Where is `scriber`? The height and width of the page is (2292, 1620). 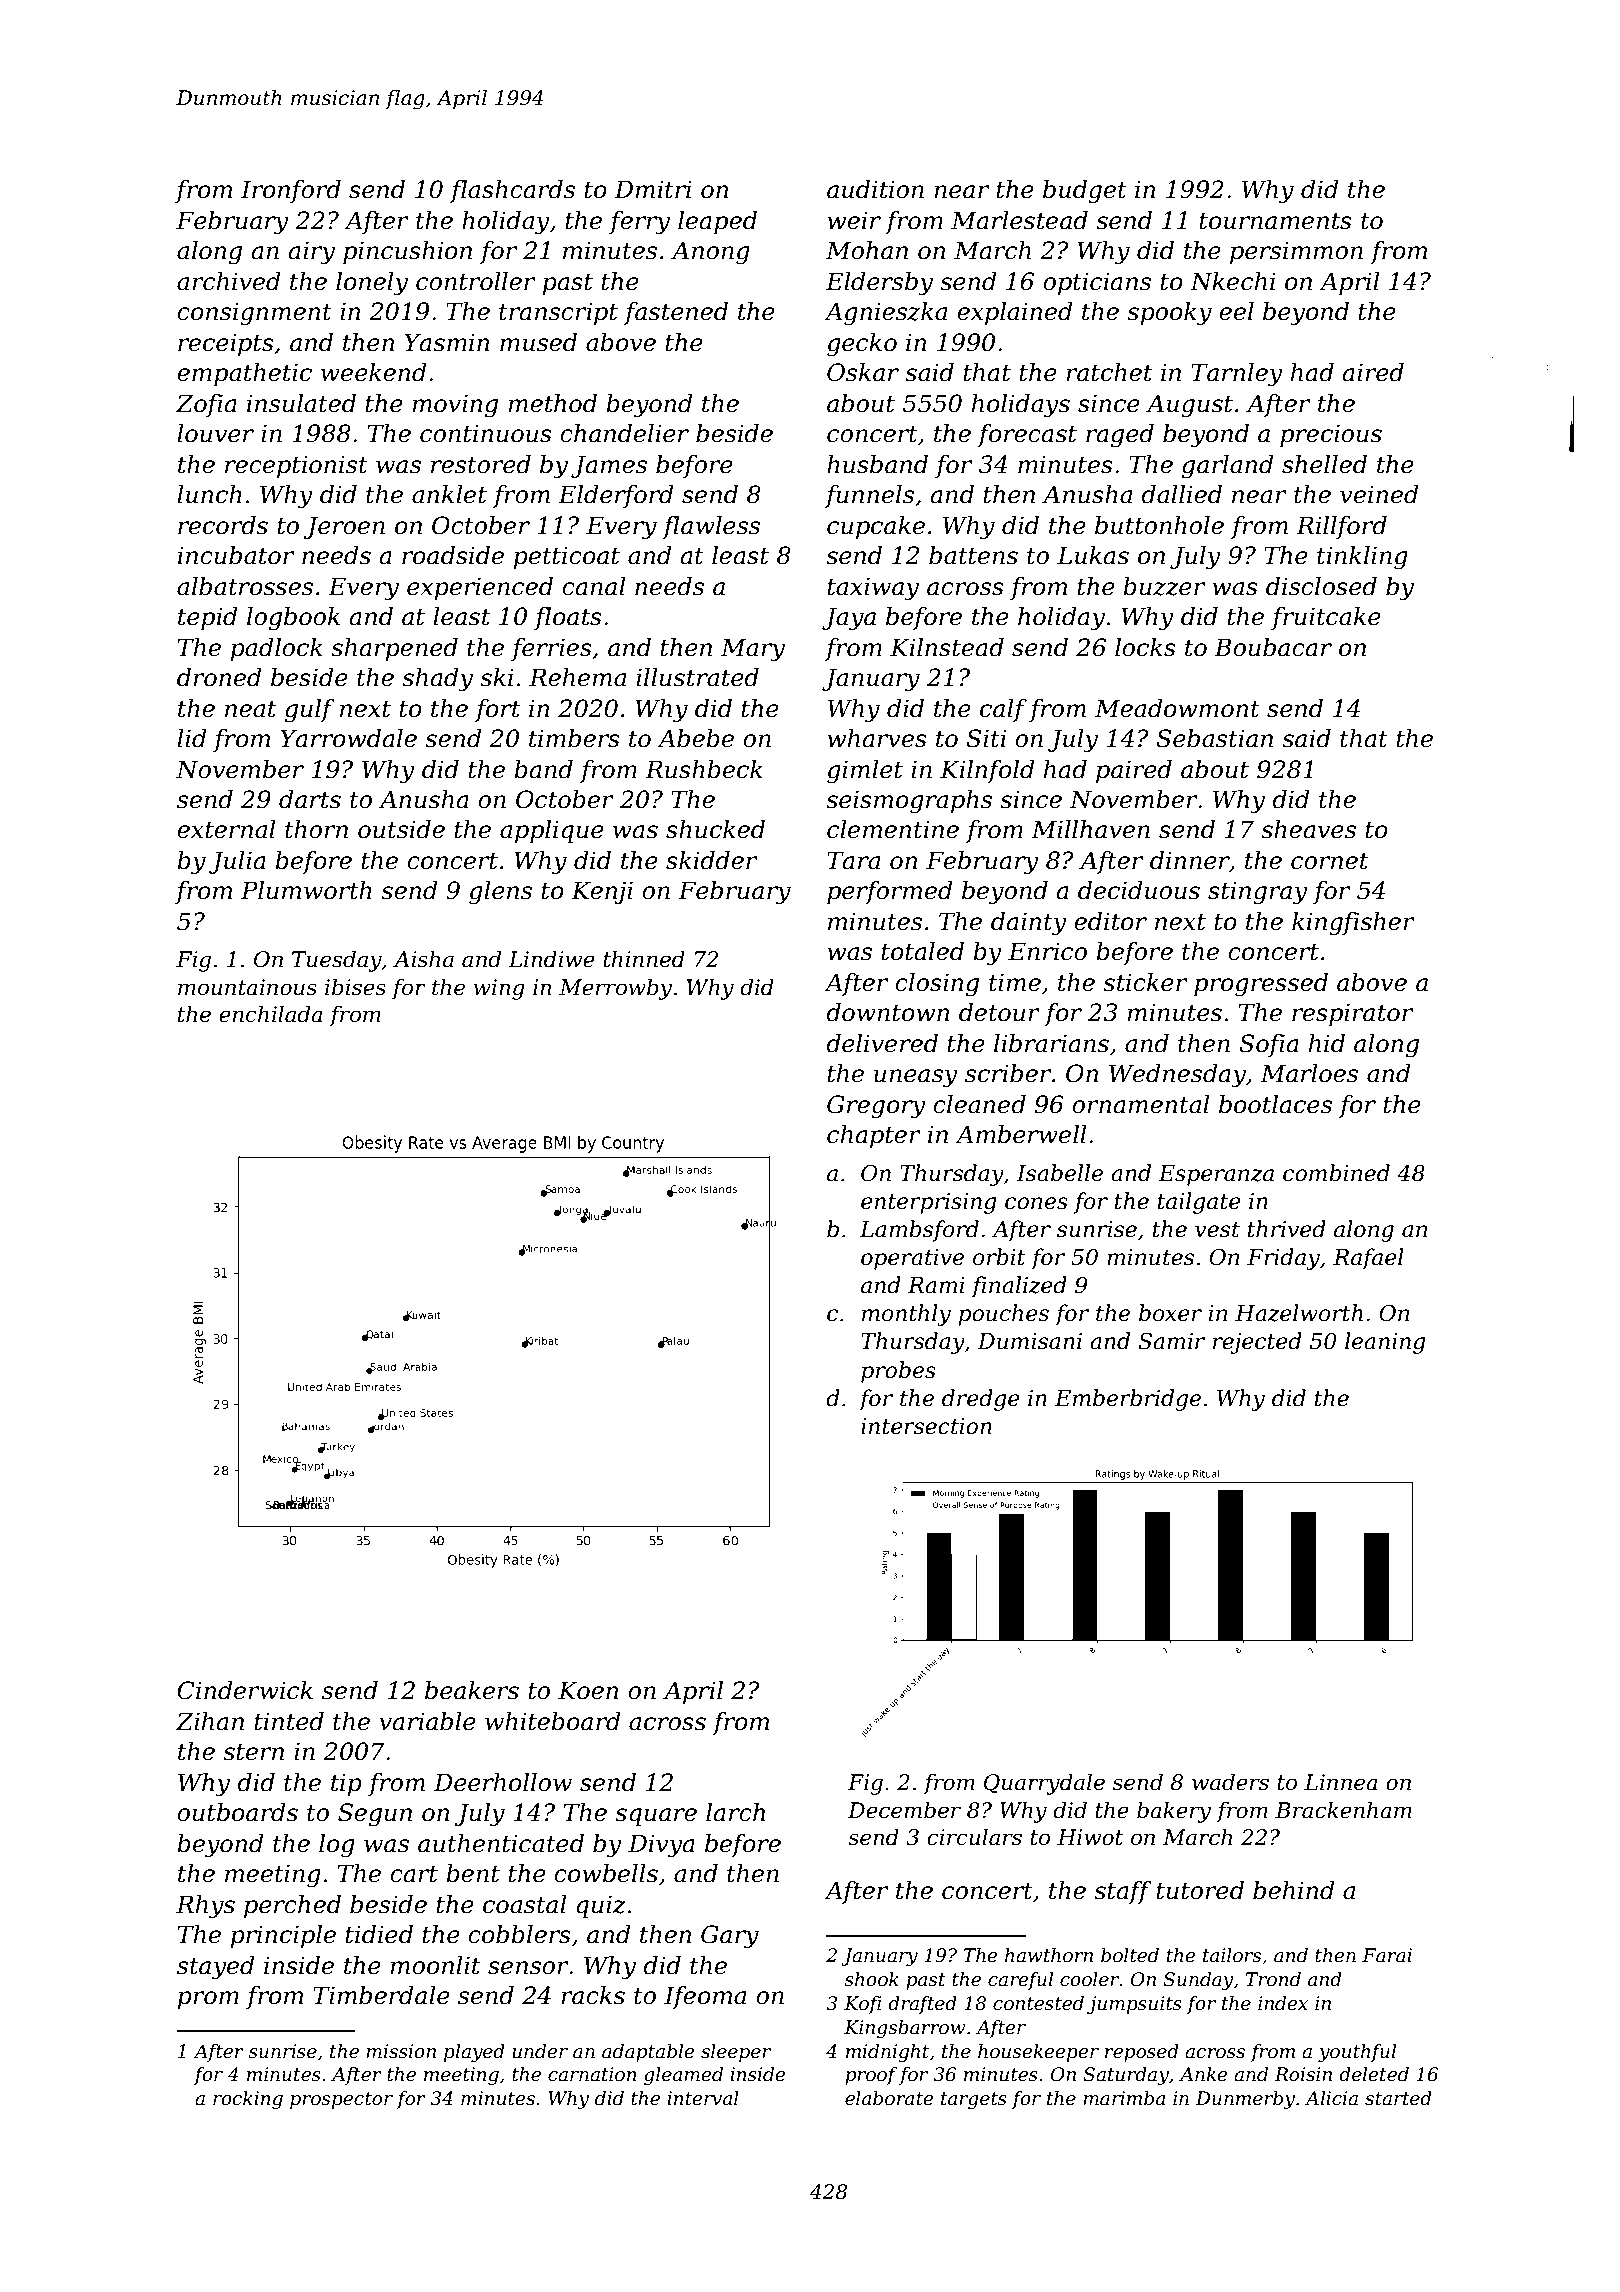 scriber is located at coordinates (1008, 1073).
